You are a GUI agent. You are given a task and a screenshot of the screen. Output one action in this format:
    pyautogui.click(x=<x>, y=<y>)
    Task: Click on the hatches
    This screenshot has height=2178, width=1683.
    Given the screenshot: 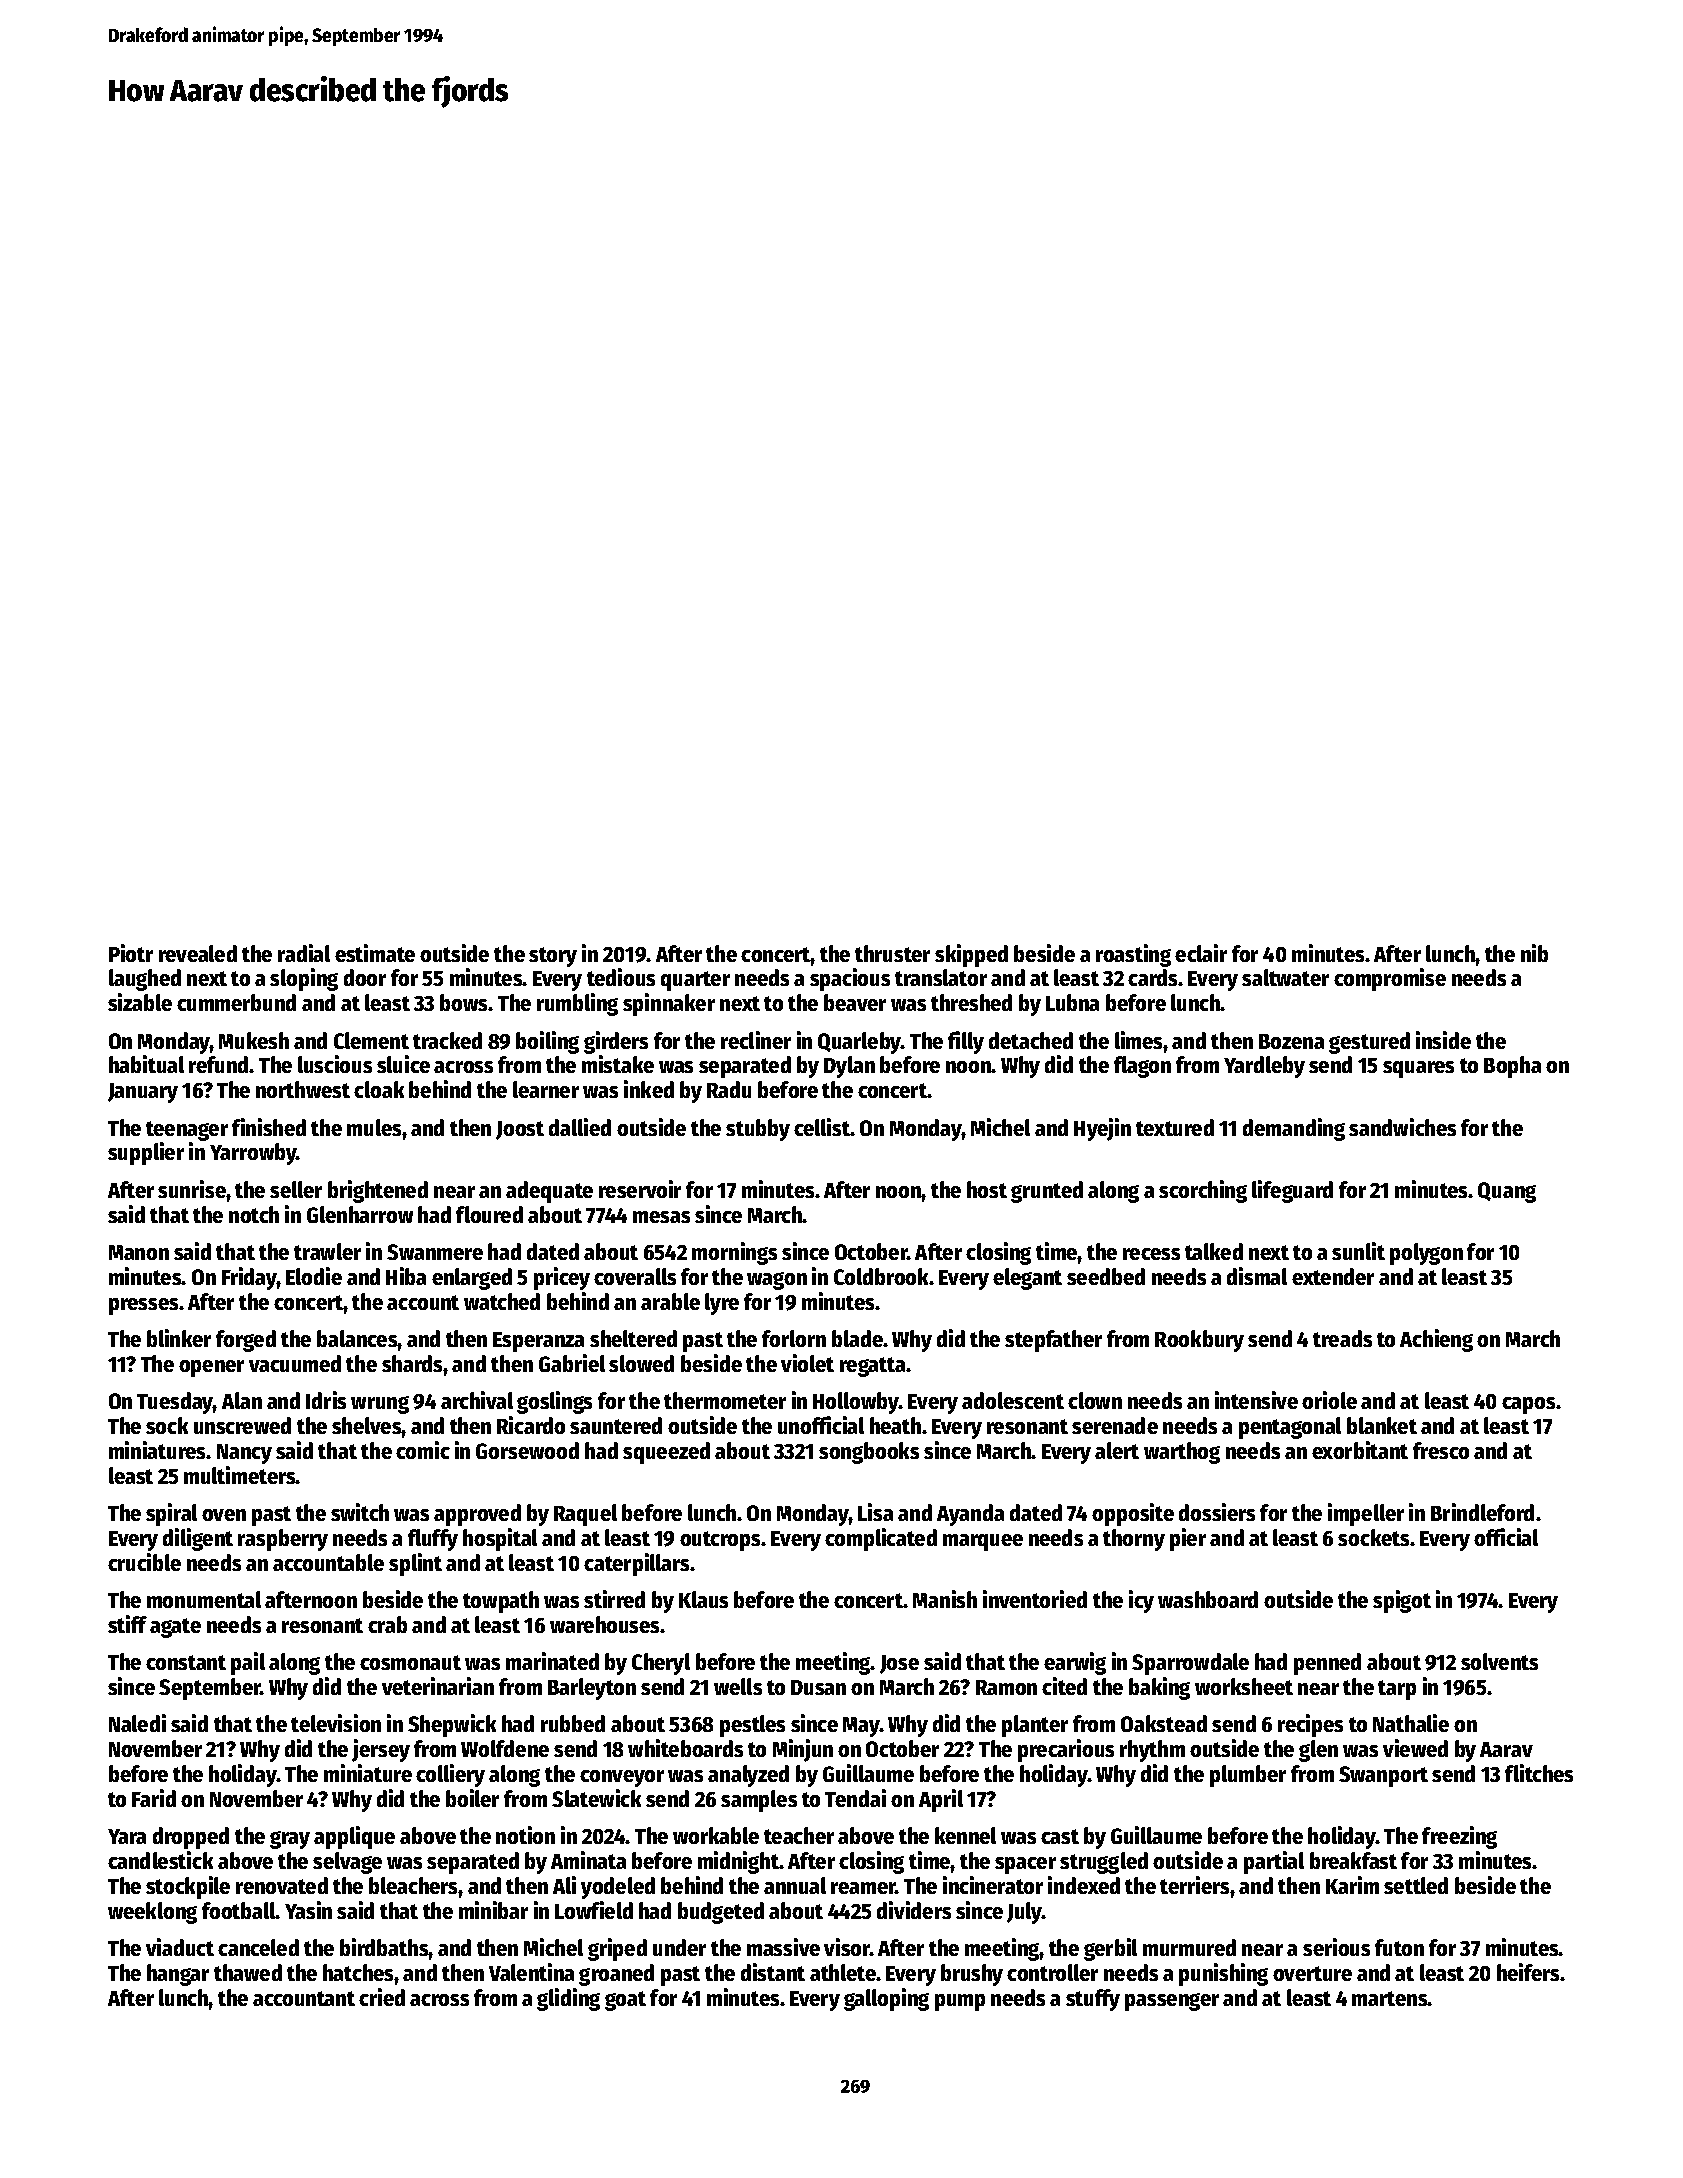 What is the action you would take?
    pyautogui.click(x=359, y=1972)
